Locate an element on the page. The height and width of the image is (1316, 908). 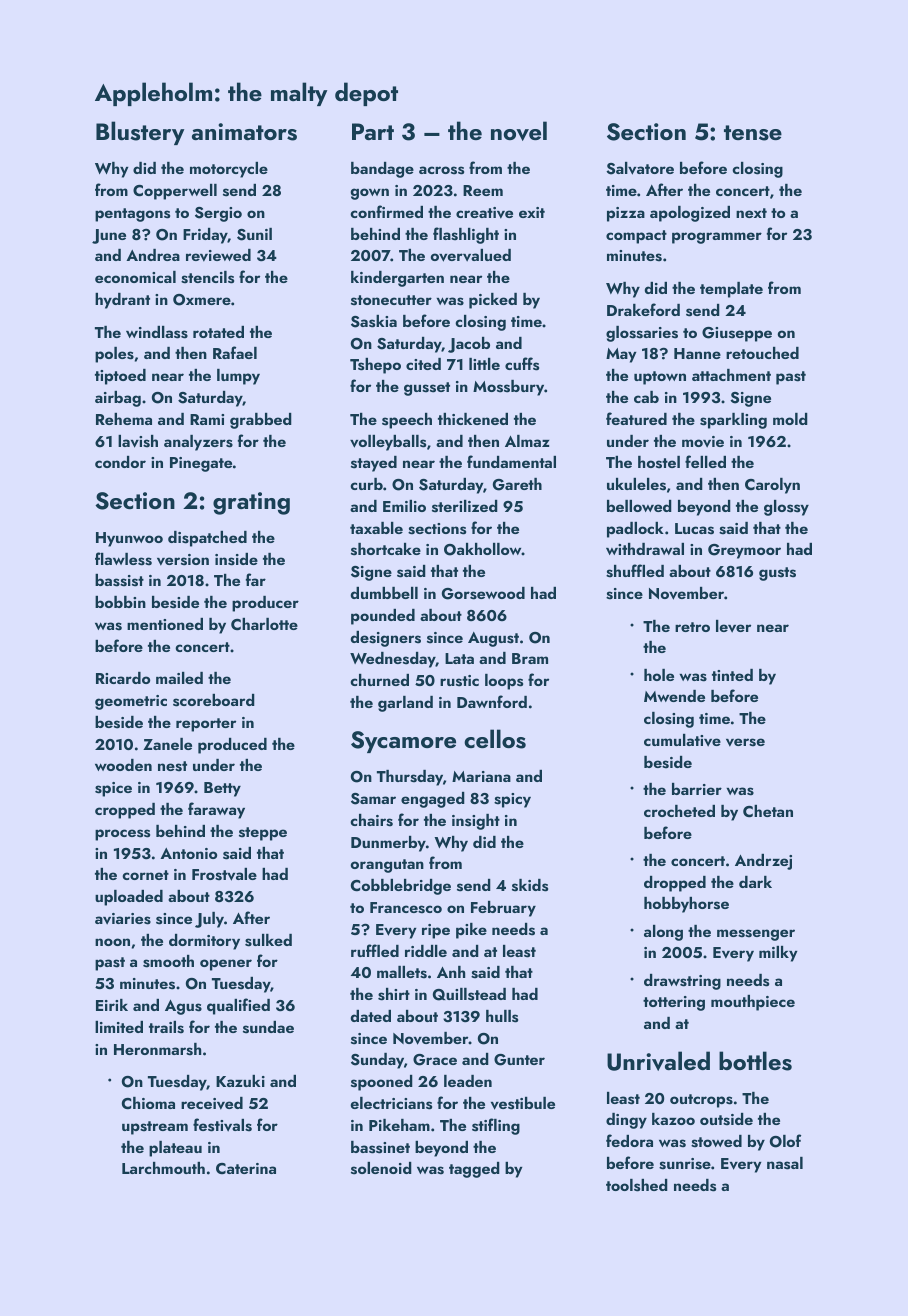
Pinegate is located at coordinates (201, 464).
